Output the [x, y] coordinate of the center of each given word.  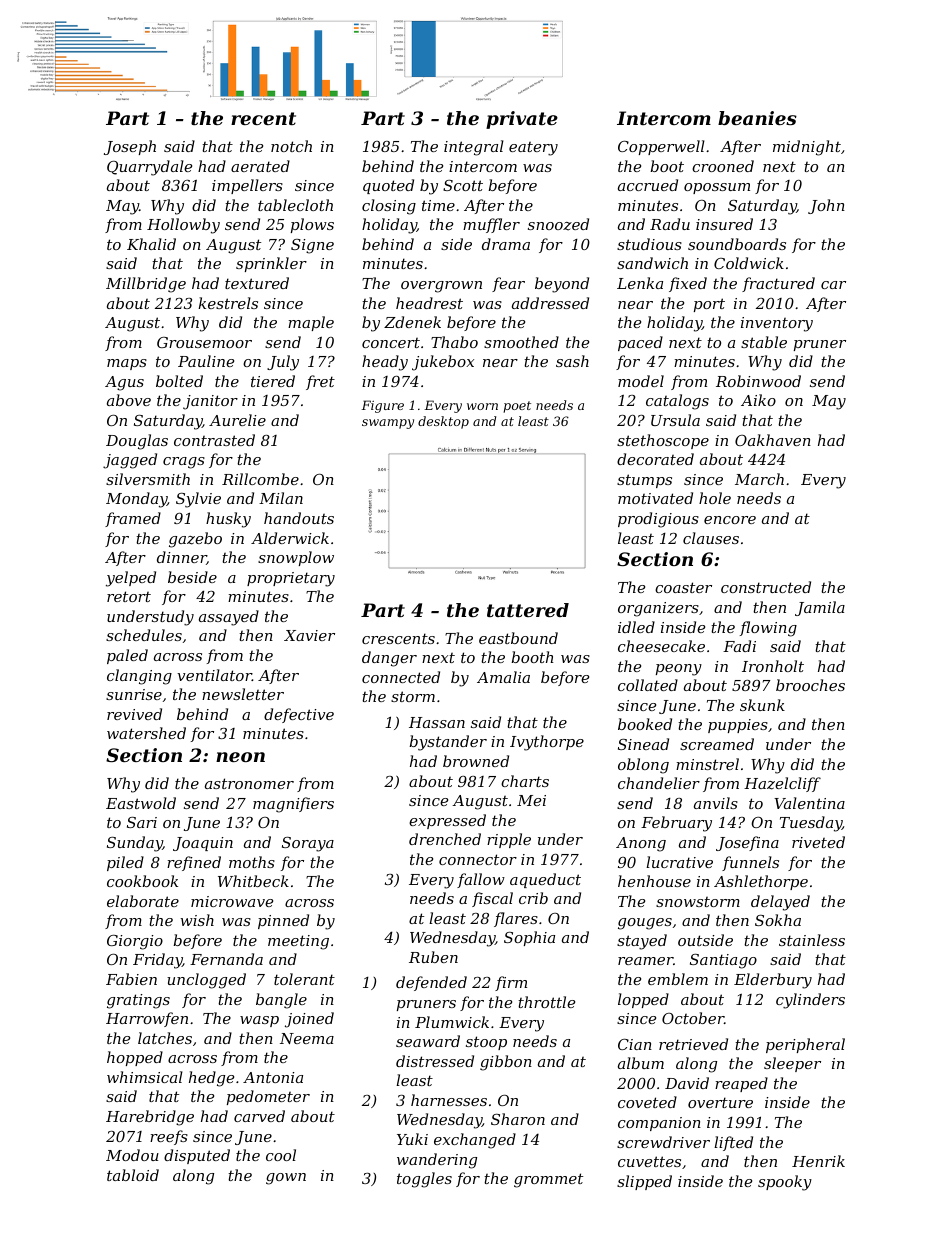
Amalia [503, 677]
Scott [463, 185]
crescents [398, 638]
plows [312, 225]
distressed [435, 1061]
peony [679, 670]
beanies [757, 118]
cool [281, 1155]
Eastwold [141, 803]
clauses [711, 538]
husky [228, 520]
